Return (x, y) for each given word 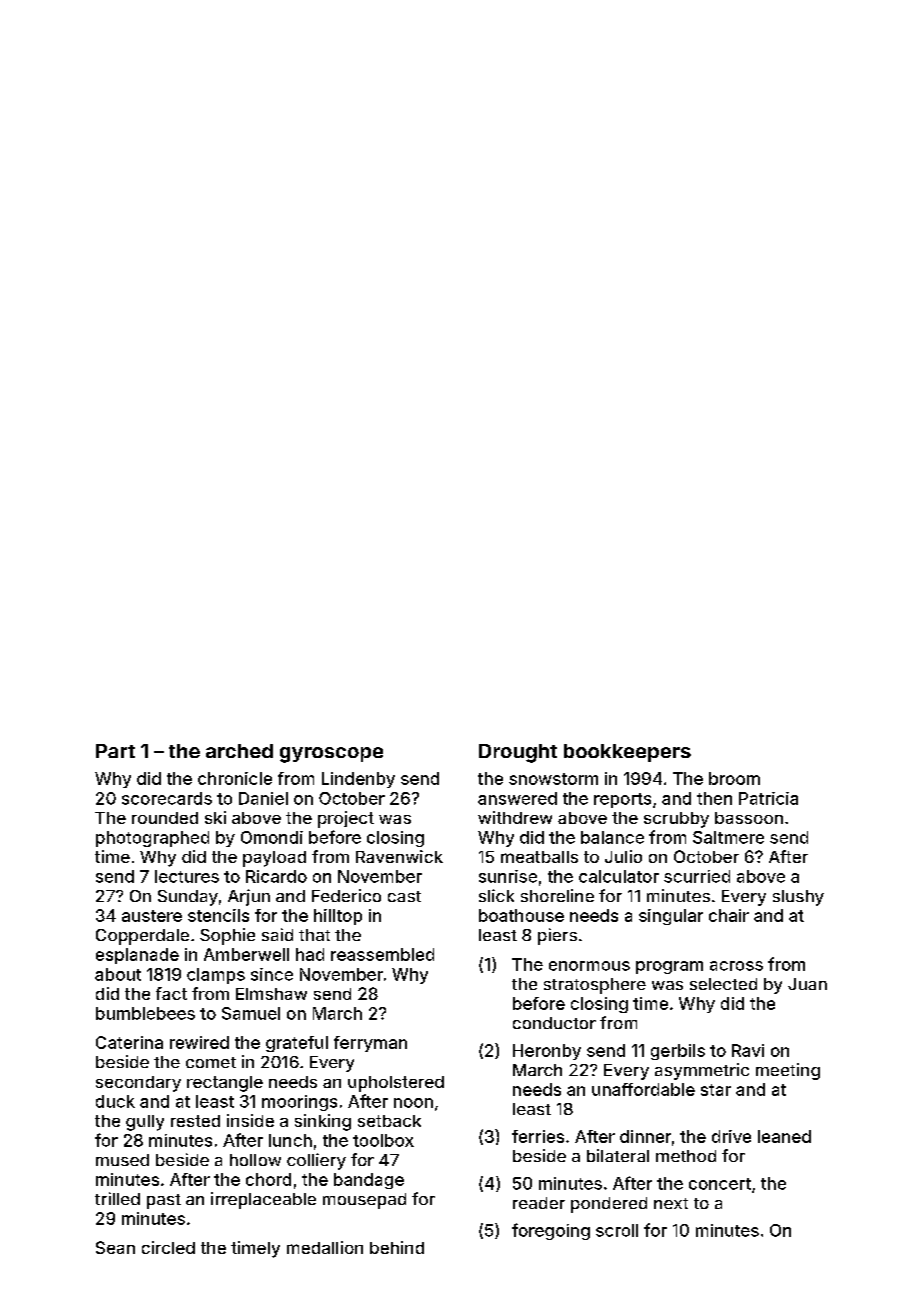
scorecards (167, 798)
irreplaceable (263, 1200)
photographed (152, 839)
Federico (346, 895)
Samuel (251, 1013)
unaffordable (643, 1089)
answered (517, 798)
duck (115, 1101)
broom (734, 778)
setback (389, 1121)
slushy (798, 898)
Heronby (547, 1052)
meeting (788, 1071)
